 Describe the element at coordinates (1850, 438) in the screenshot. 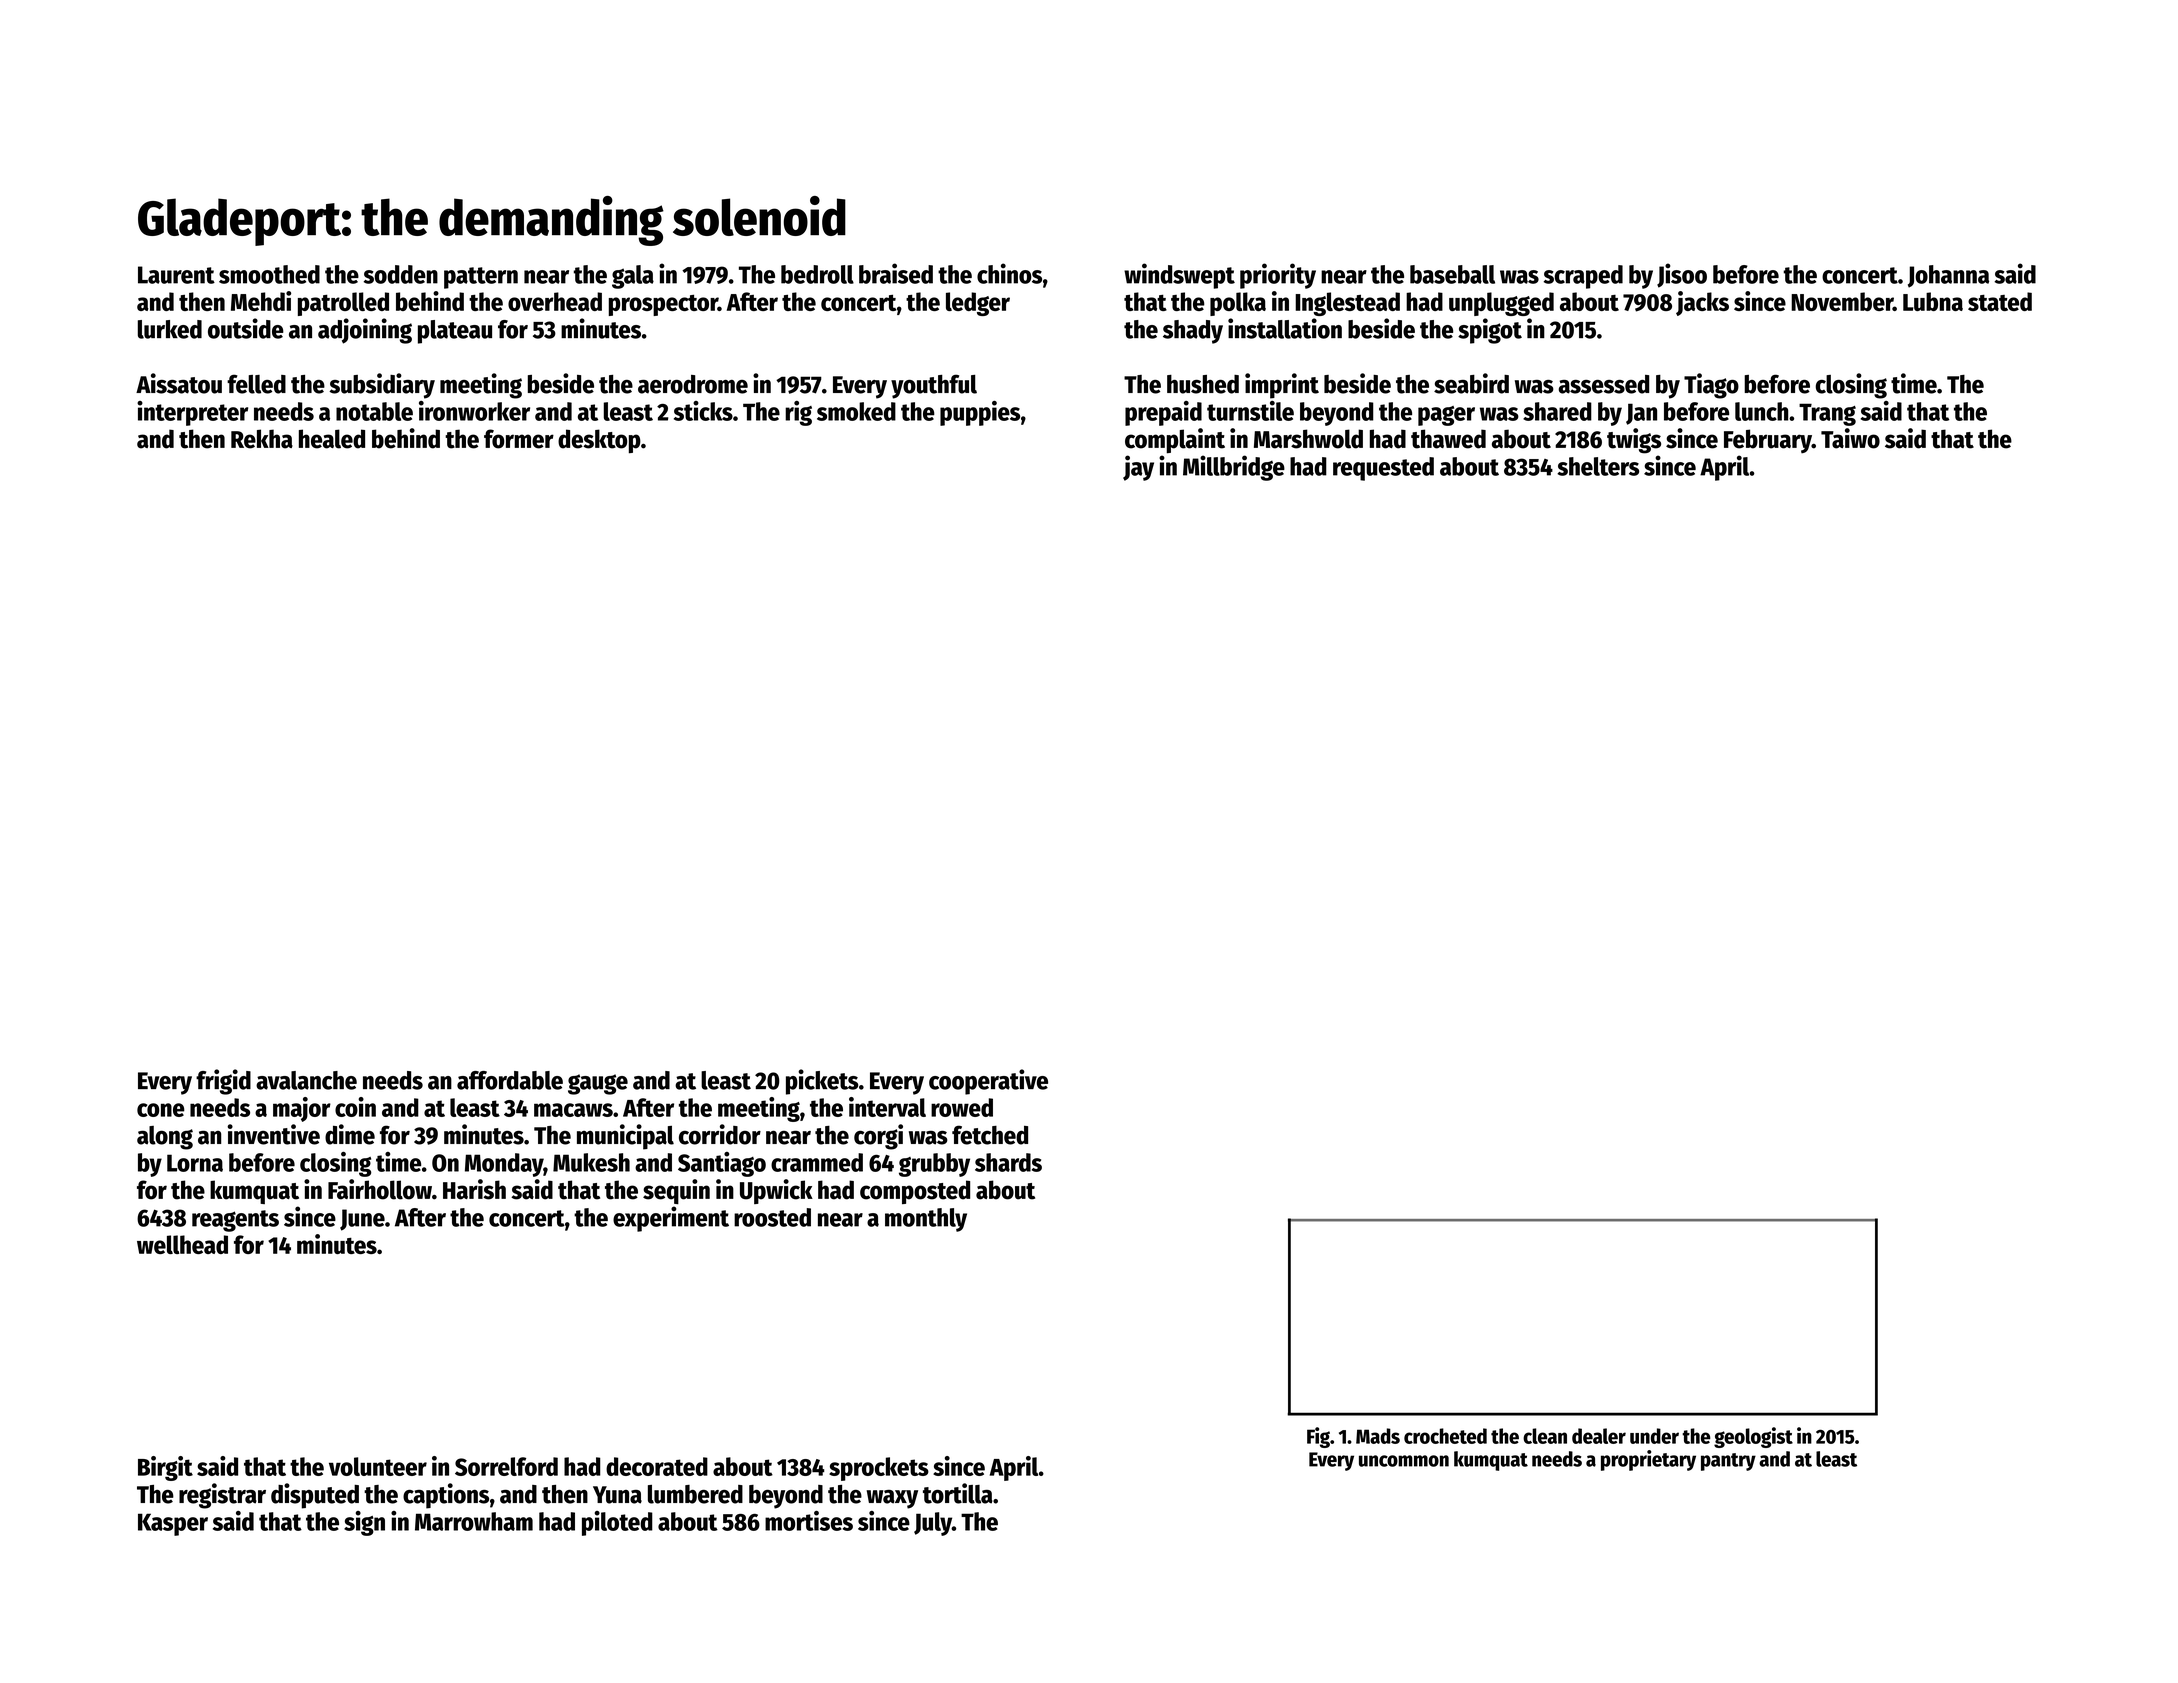

I see `Taiwo` at that location.
